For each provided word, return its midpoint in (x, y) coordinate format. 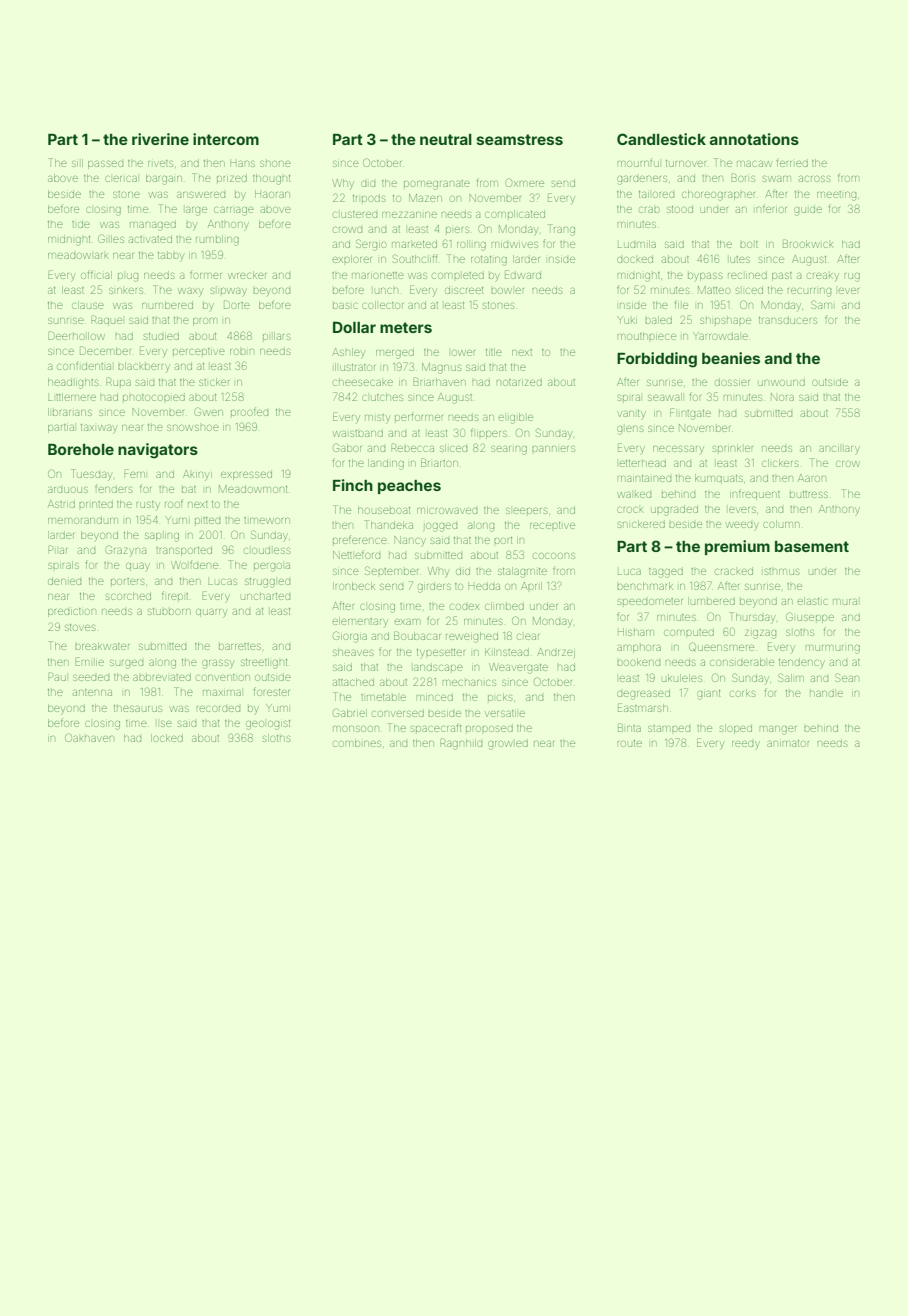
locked (167, 738)
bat (189, 489)
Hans (242, 164)
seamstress (519, 139)
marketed (414, 244)
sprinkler (733, 448)
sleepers (526, 510)
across (814, 178)
